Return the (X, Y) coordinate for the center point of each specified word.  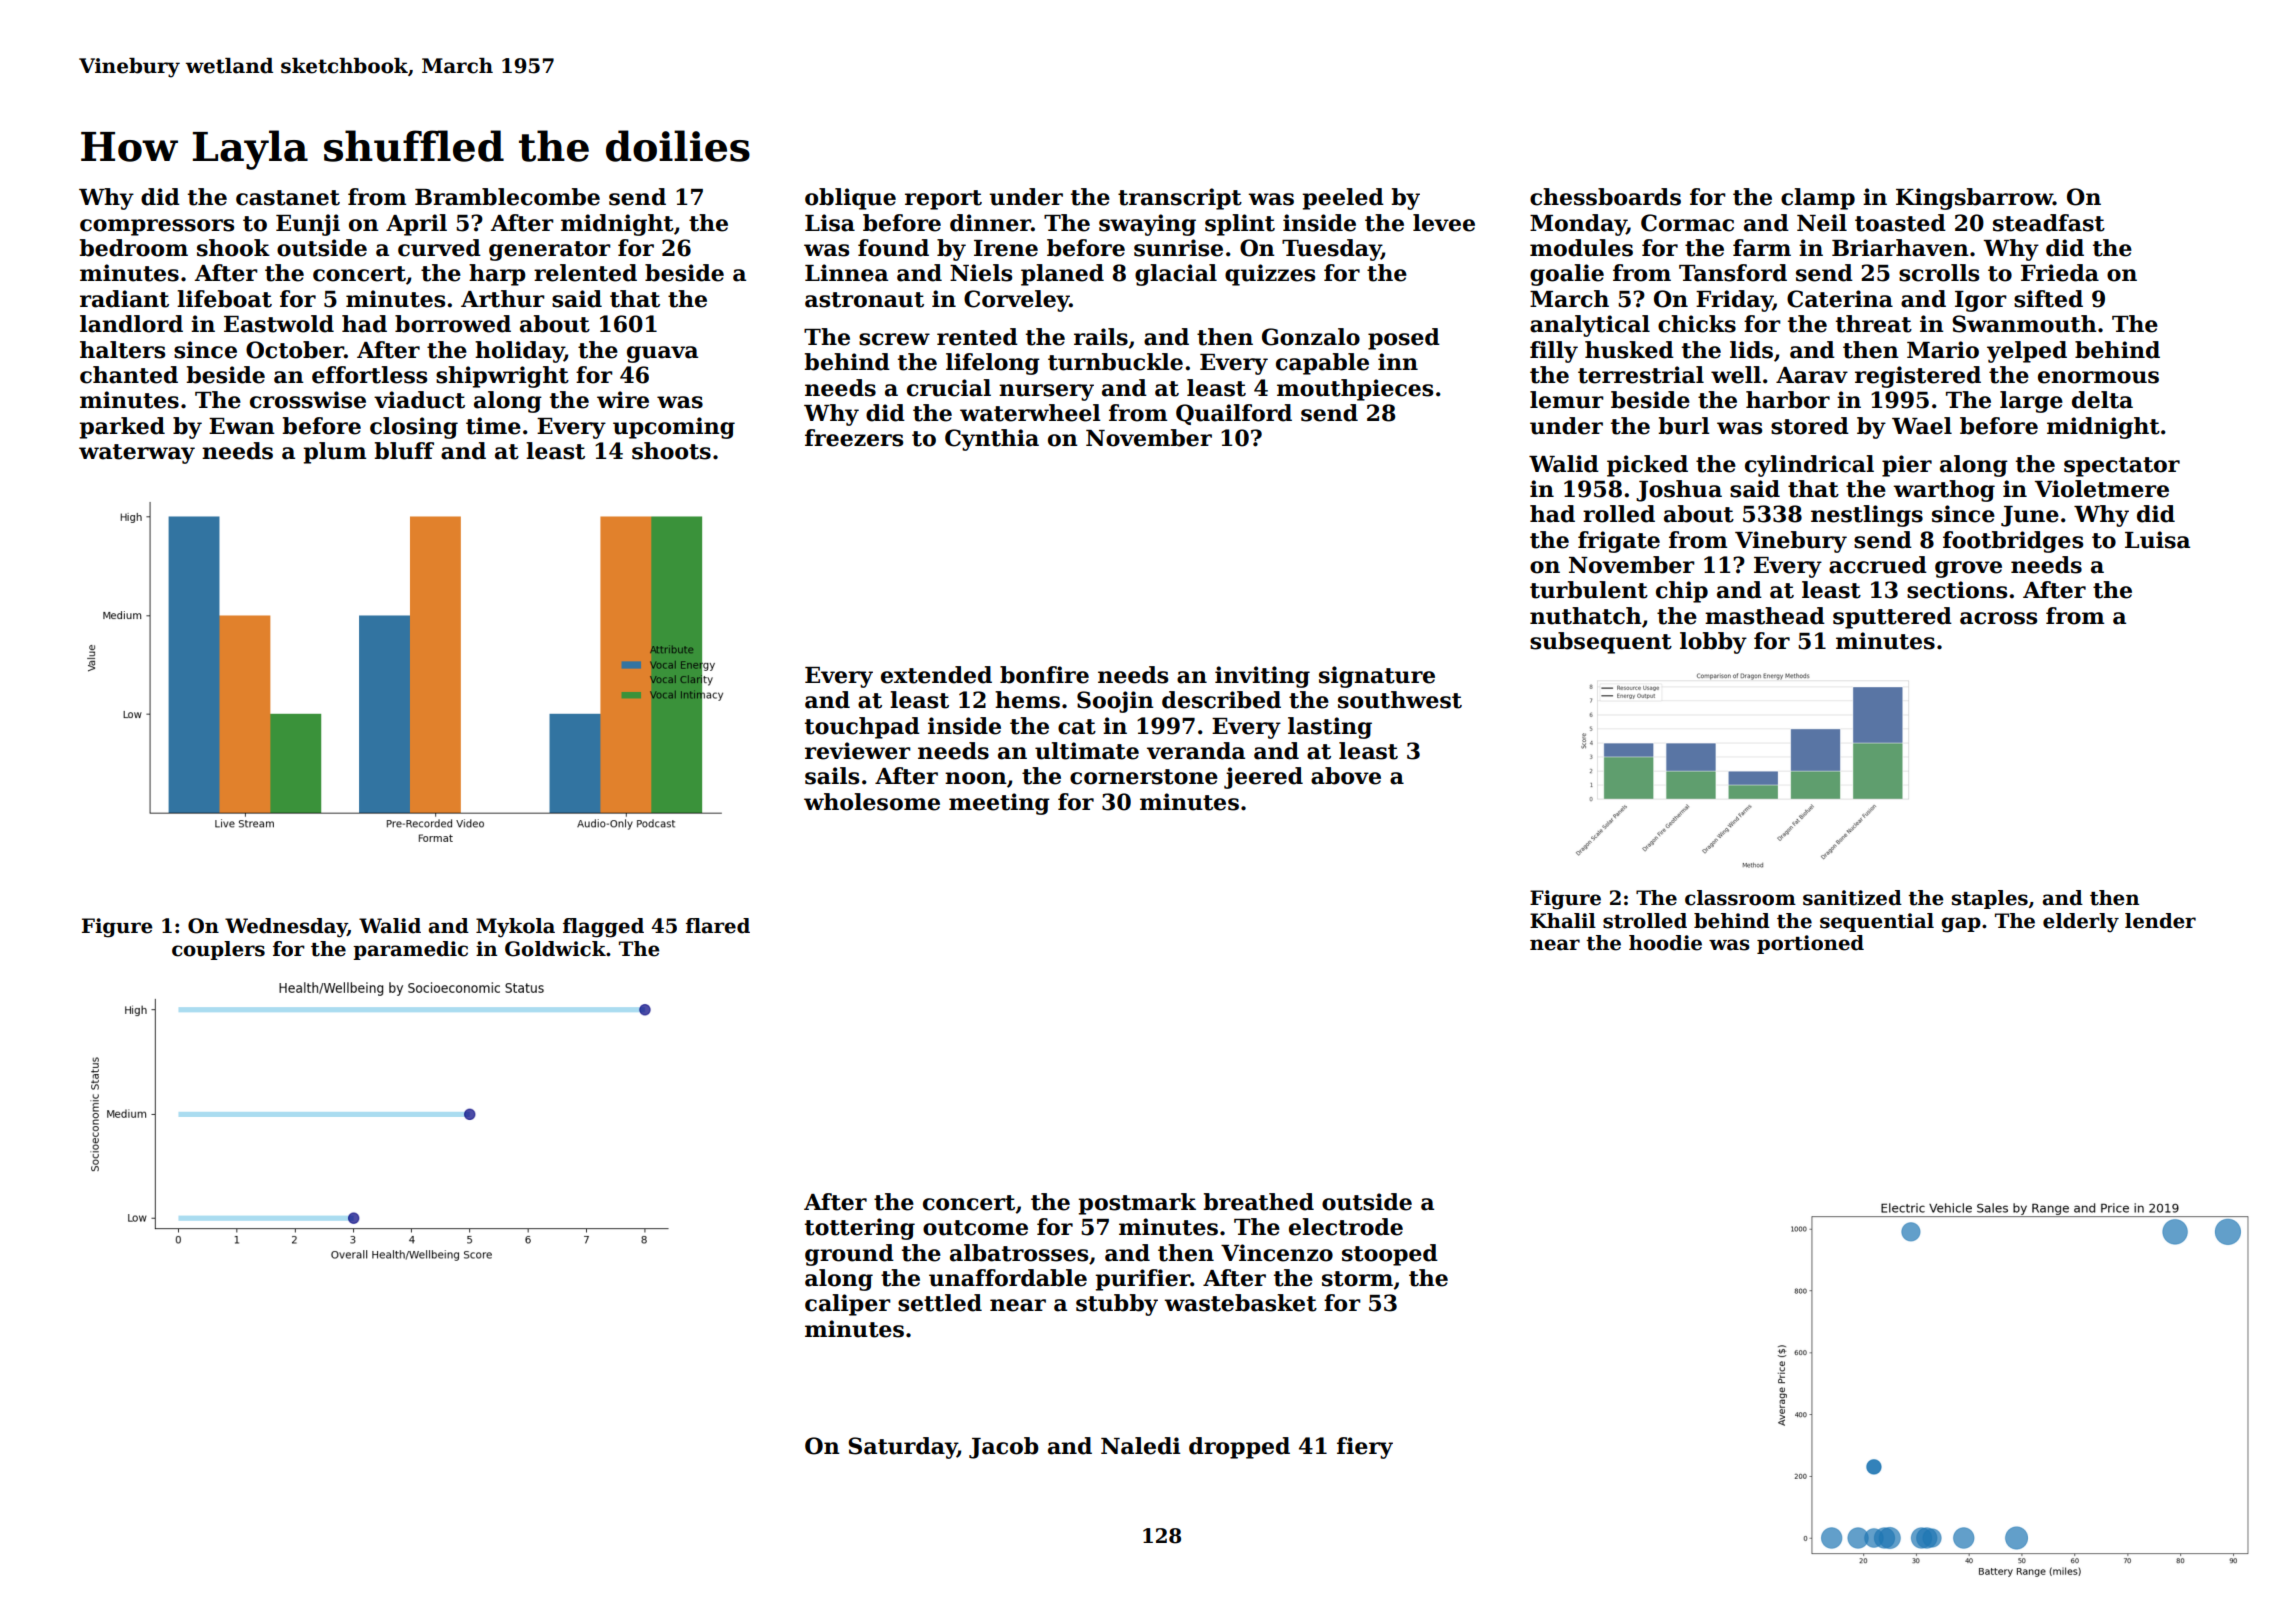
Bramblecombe (507, 197)
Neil (1822, 223)
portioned (1810, 944)
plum (334, 453)
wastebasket (1240, 1303)
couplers (218, 950)
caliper (848, 1305)
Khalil (1563, 921)
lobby (1713, 643)
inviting (1262, 677)
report (943, 200)
